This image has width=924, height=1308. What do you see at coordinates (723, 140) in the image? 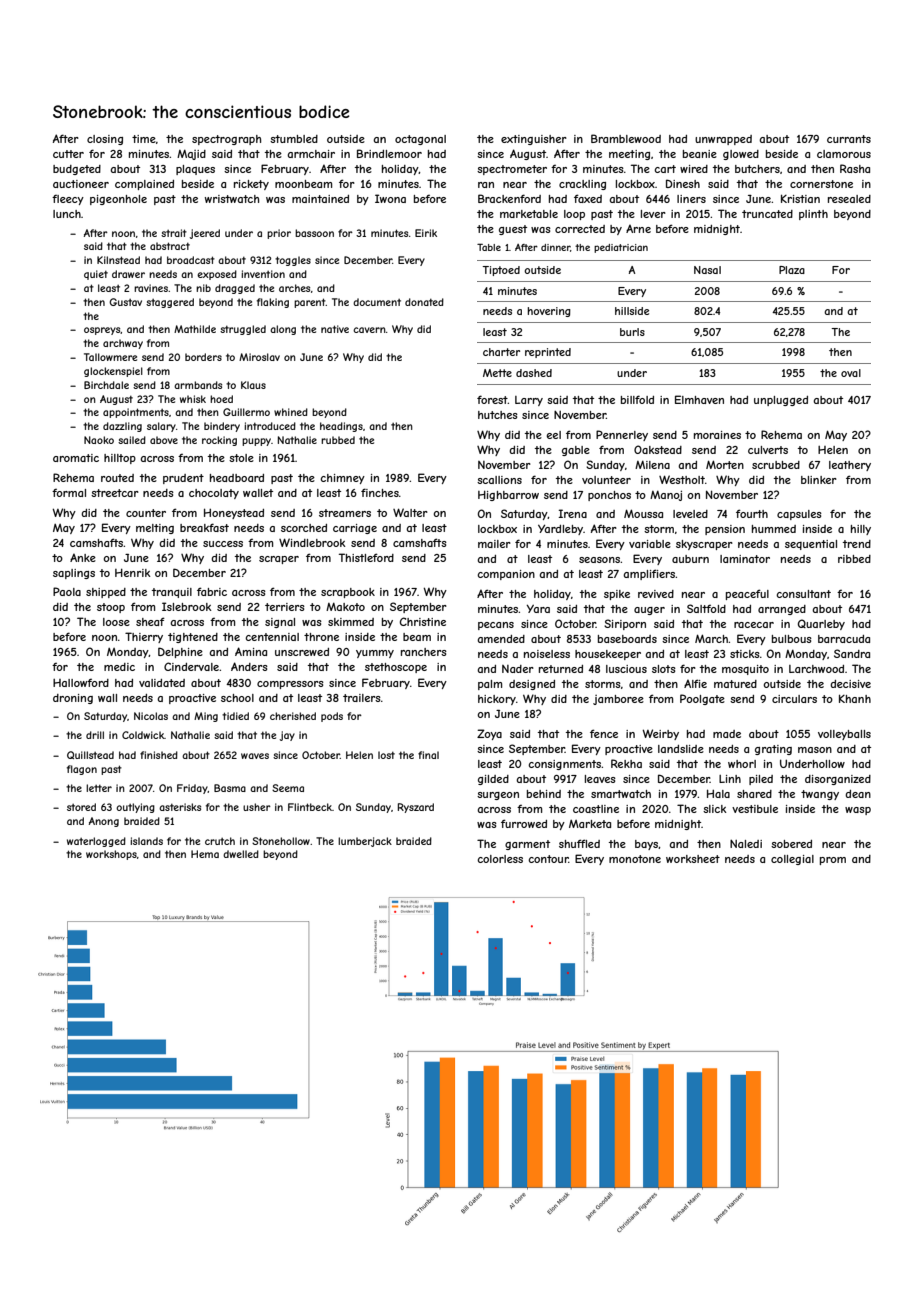
I see `unwrapped` at bounding box center [723, 140].
